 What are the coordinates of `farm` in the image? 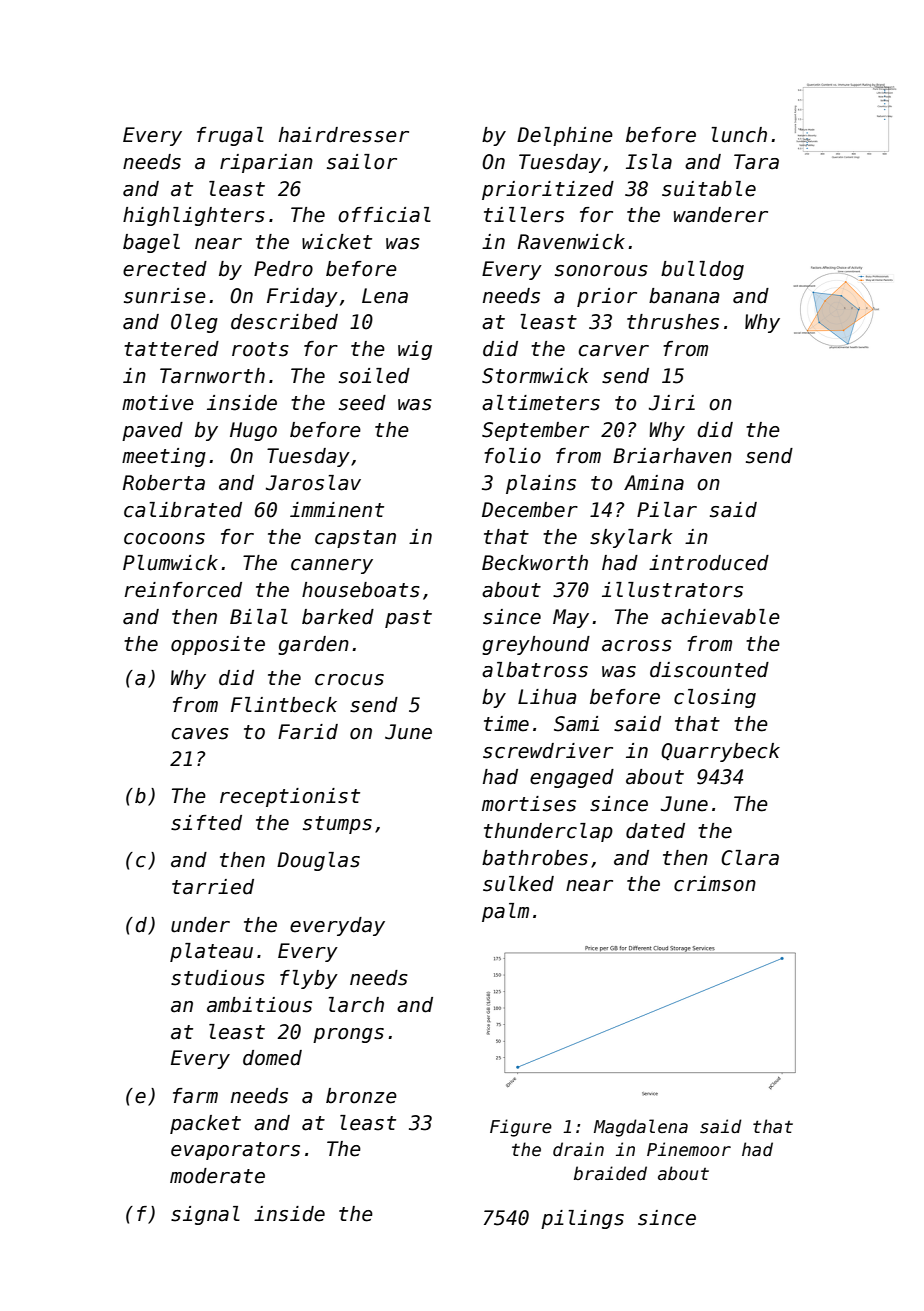 It's located at (195, 1096).
